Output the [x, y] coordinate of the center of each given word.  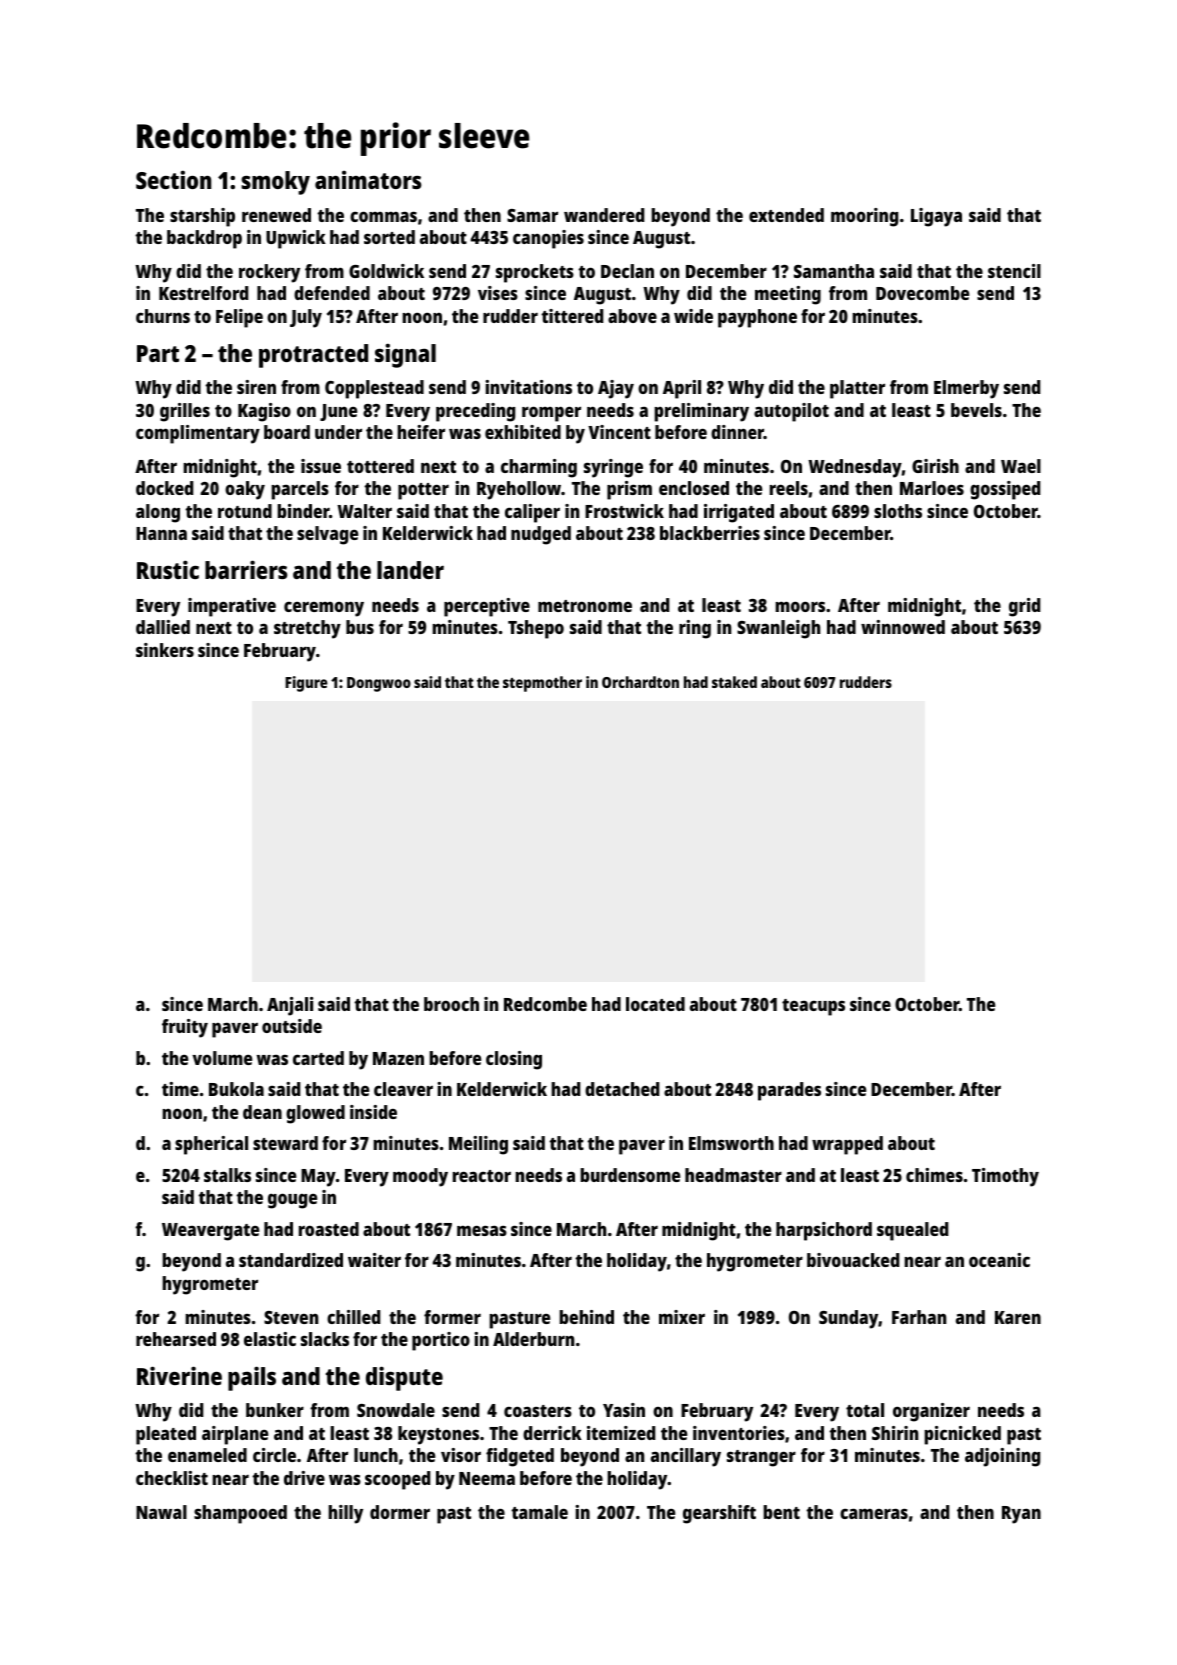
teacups [813, 1007]
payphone [757, 318]
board [287, 432]
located [655, 1004]
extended [786, 215]
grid [1024, 607]
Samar [532, 215]
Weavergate [210, 1232]
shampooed [240, 1514]
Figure [306, 684]
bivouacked [853, 1260]
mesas [482, 1230]
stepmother [542, 684]
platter [857, 389]
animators [368, 179]
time [180, 1089]
